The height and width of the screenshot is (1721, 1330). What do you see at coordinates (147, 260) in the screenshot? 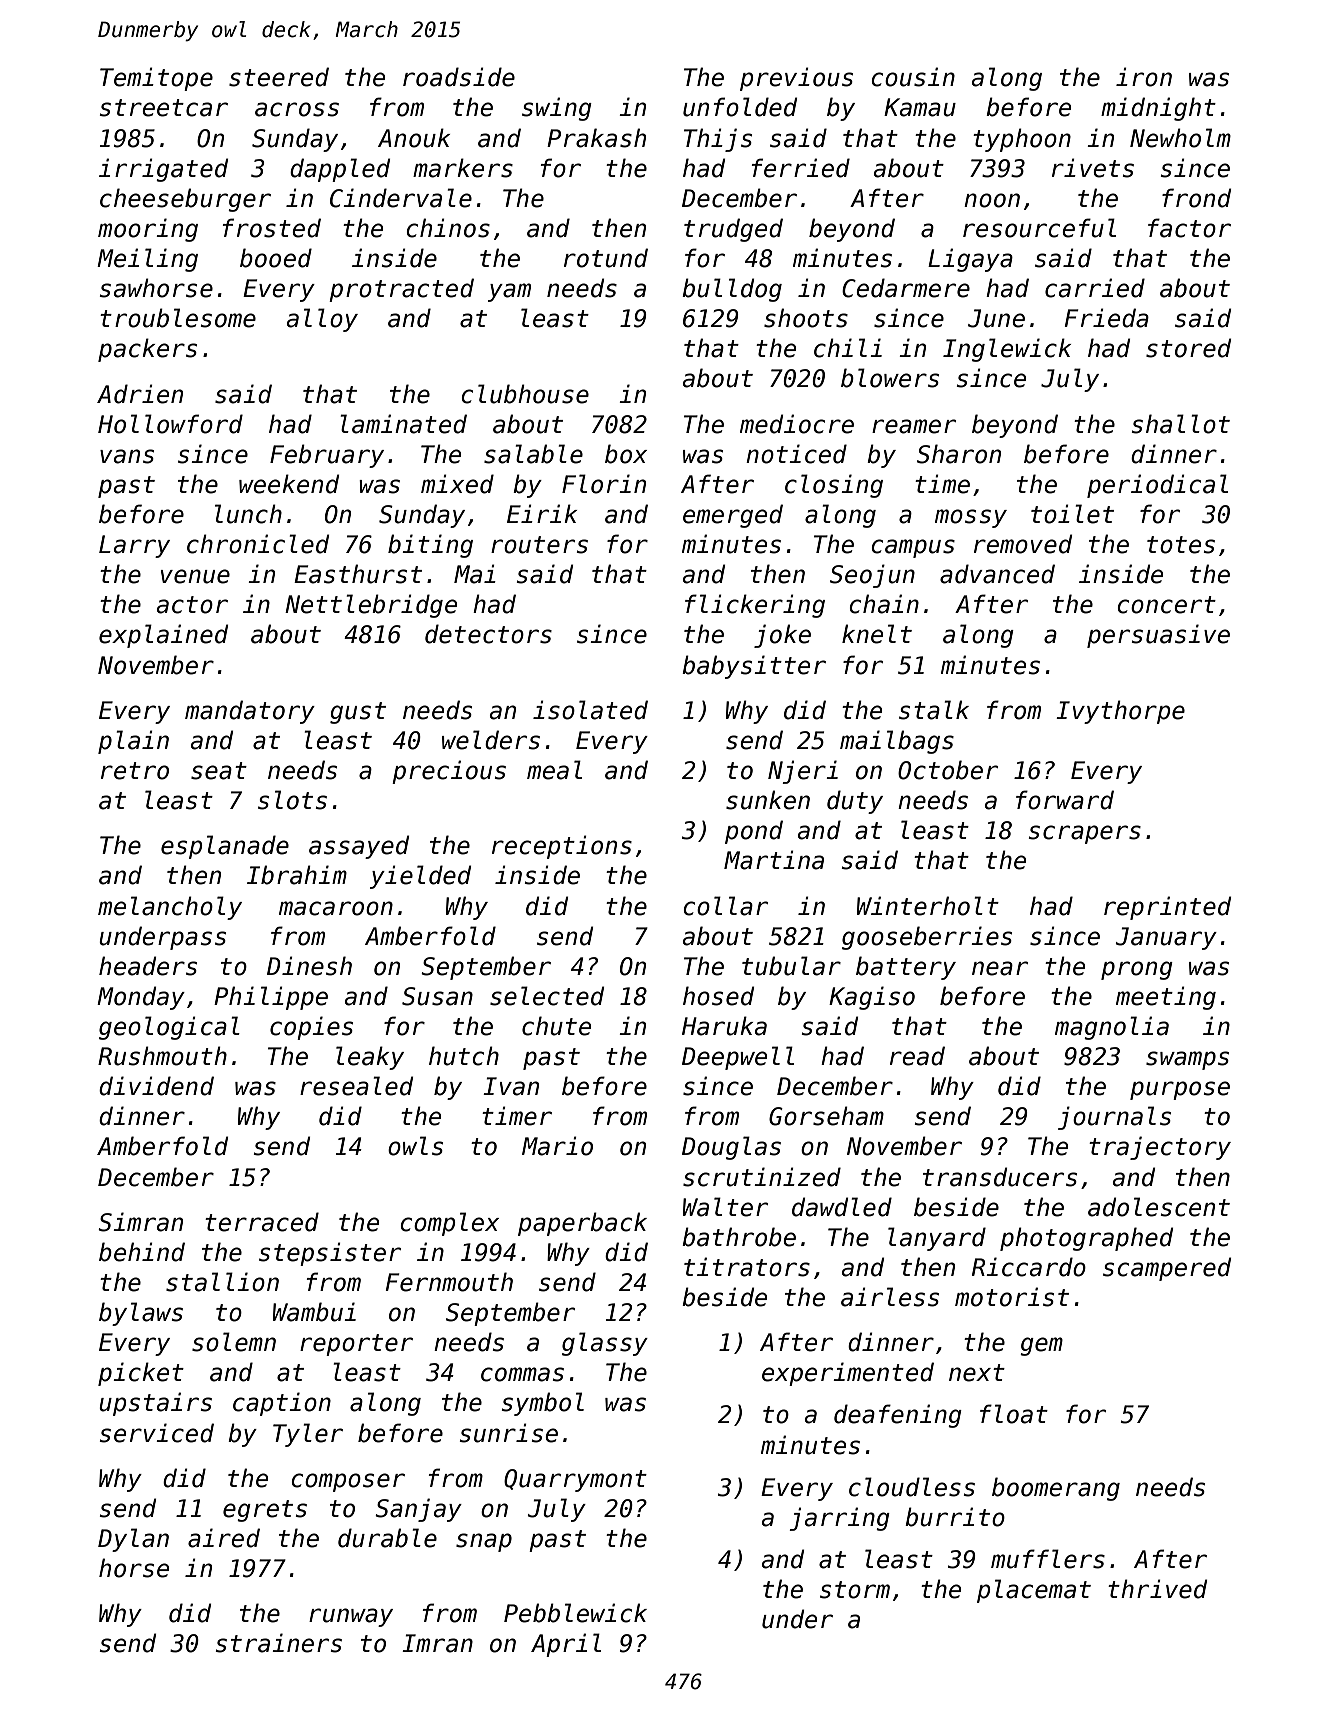
I see `Meiling` at bounding box center [147, 260].
